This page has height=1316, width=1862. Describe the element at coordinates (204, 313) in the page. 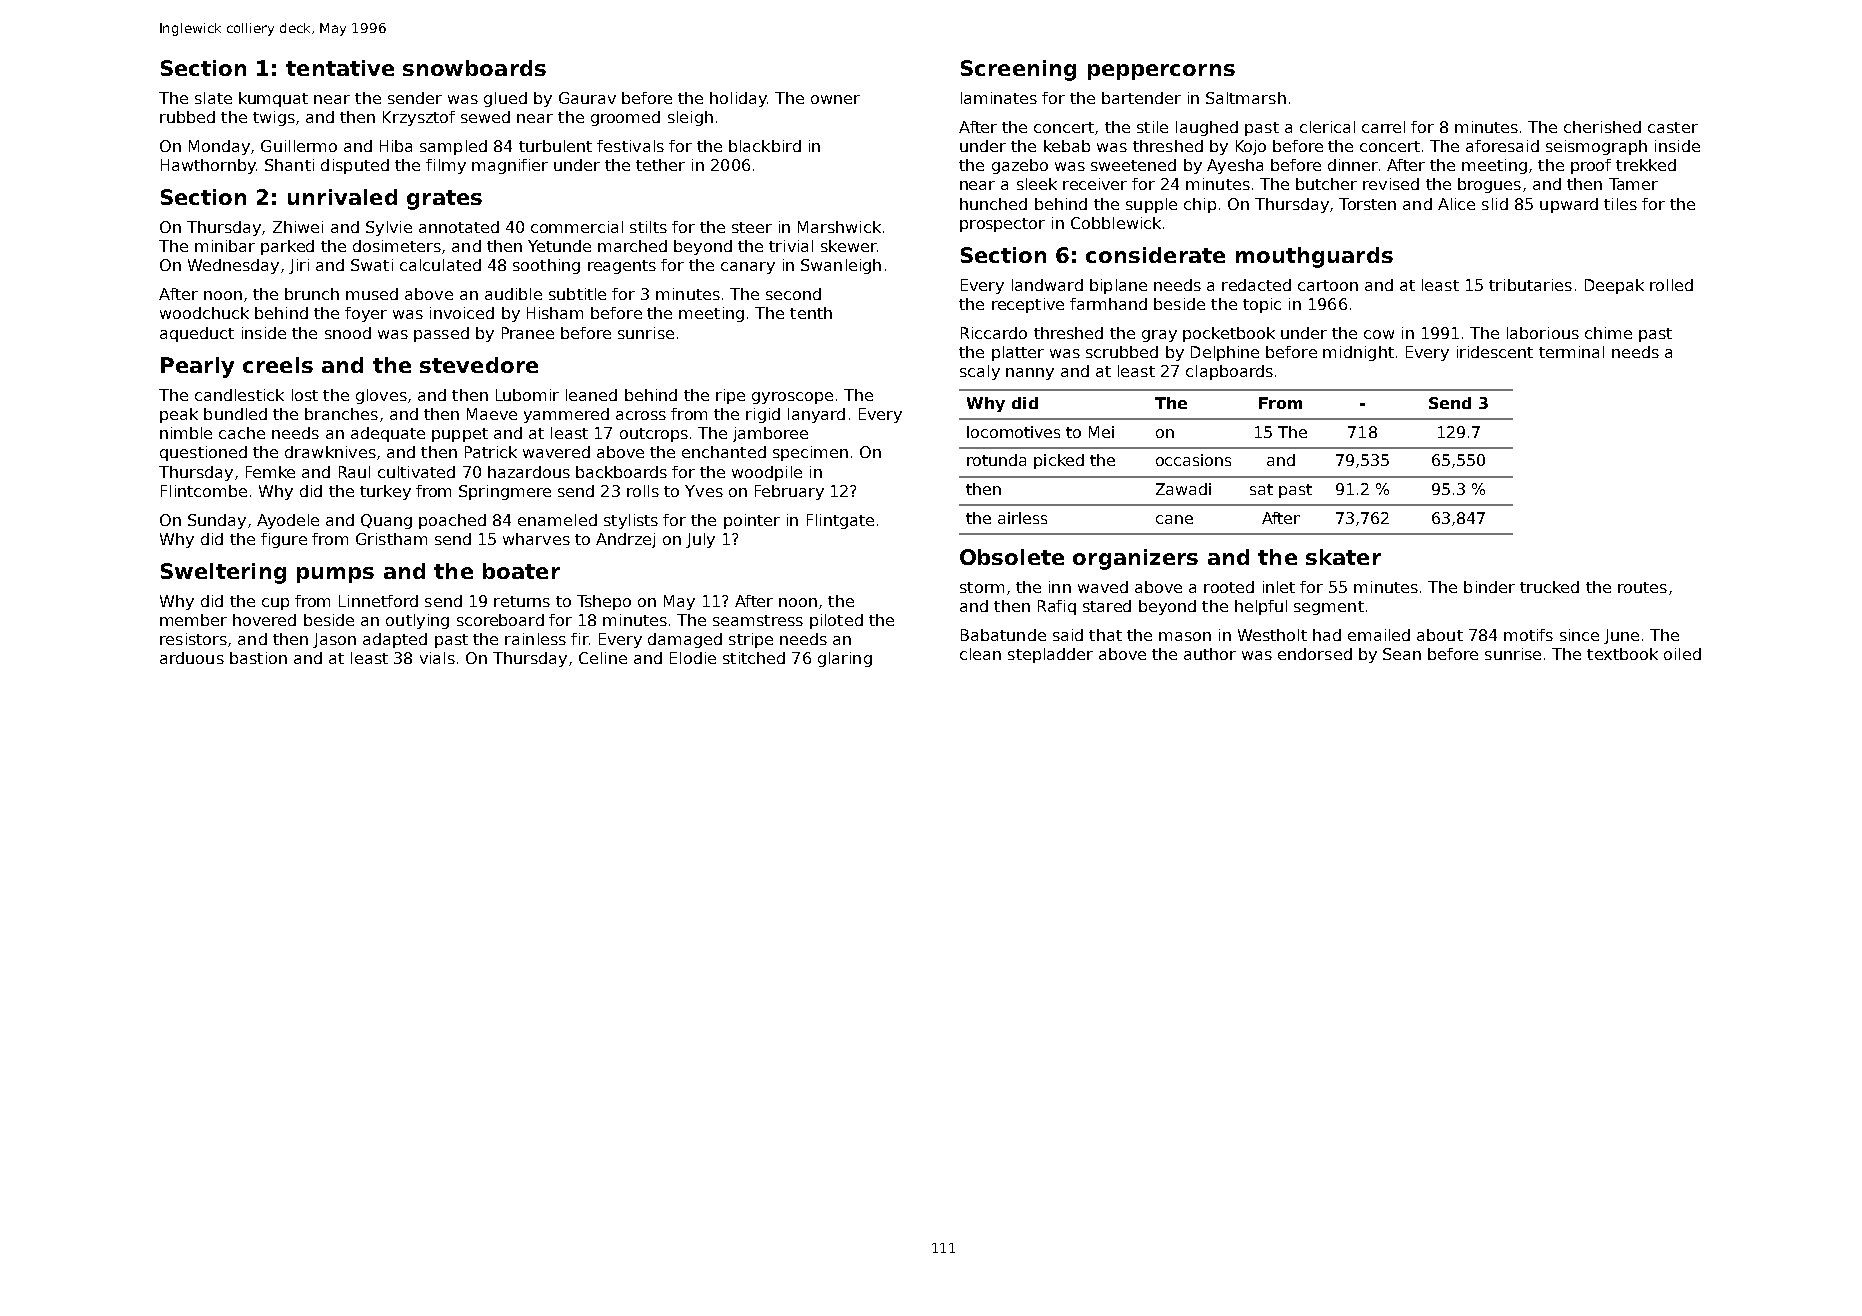

I see `woodchuck` at that location.
